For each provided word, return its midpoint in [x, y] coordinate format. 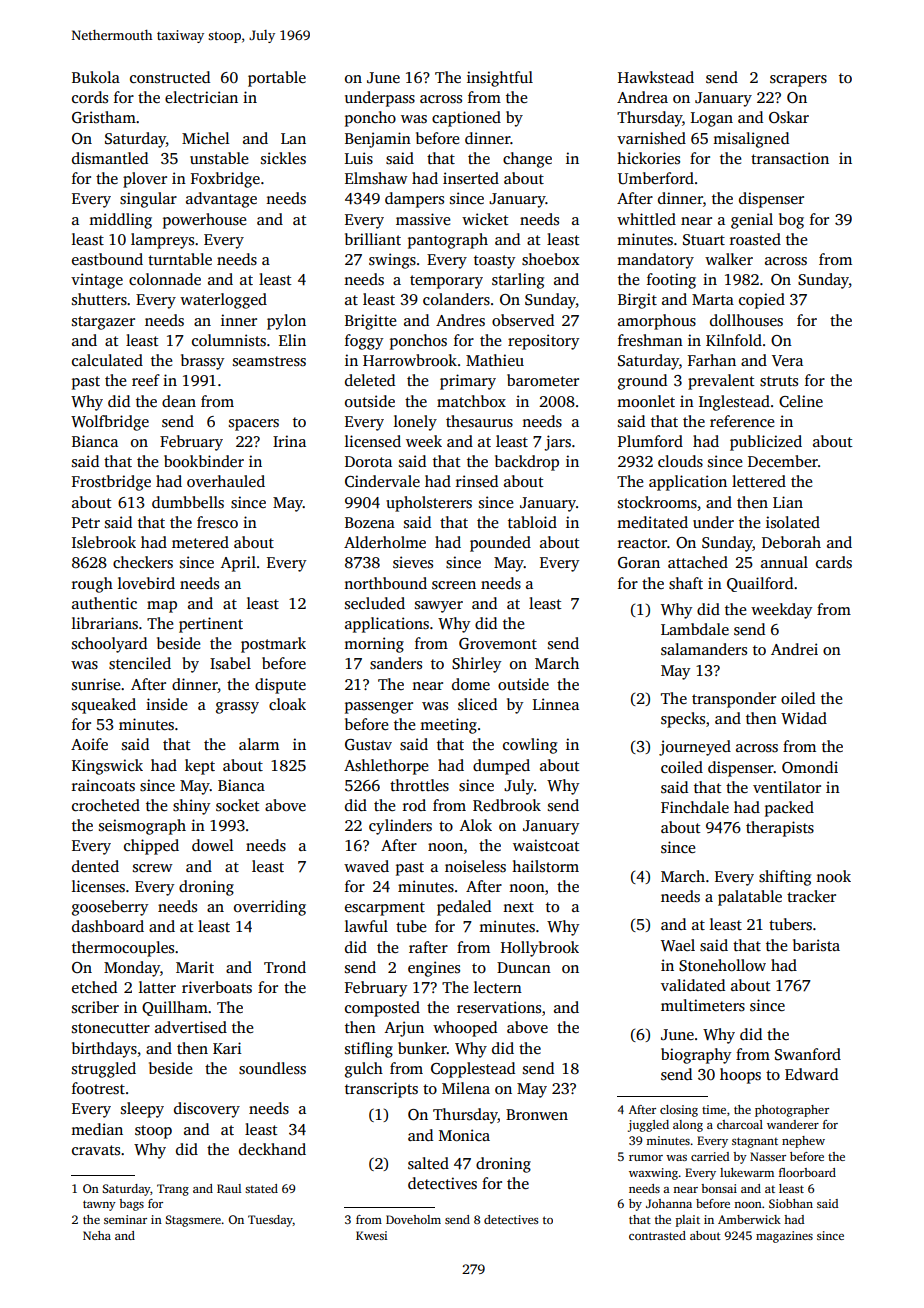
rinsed [477, 481]
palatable [750, 898]
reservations [499, 1007]
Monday [132, 969]
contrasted [657, 1235]
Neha [97, 1235]
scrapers [798, 81]
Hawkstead [656, 77]
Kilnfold [734, 340]
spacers [254, 425]
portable [277, 79]
